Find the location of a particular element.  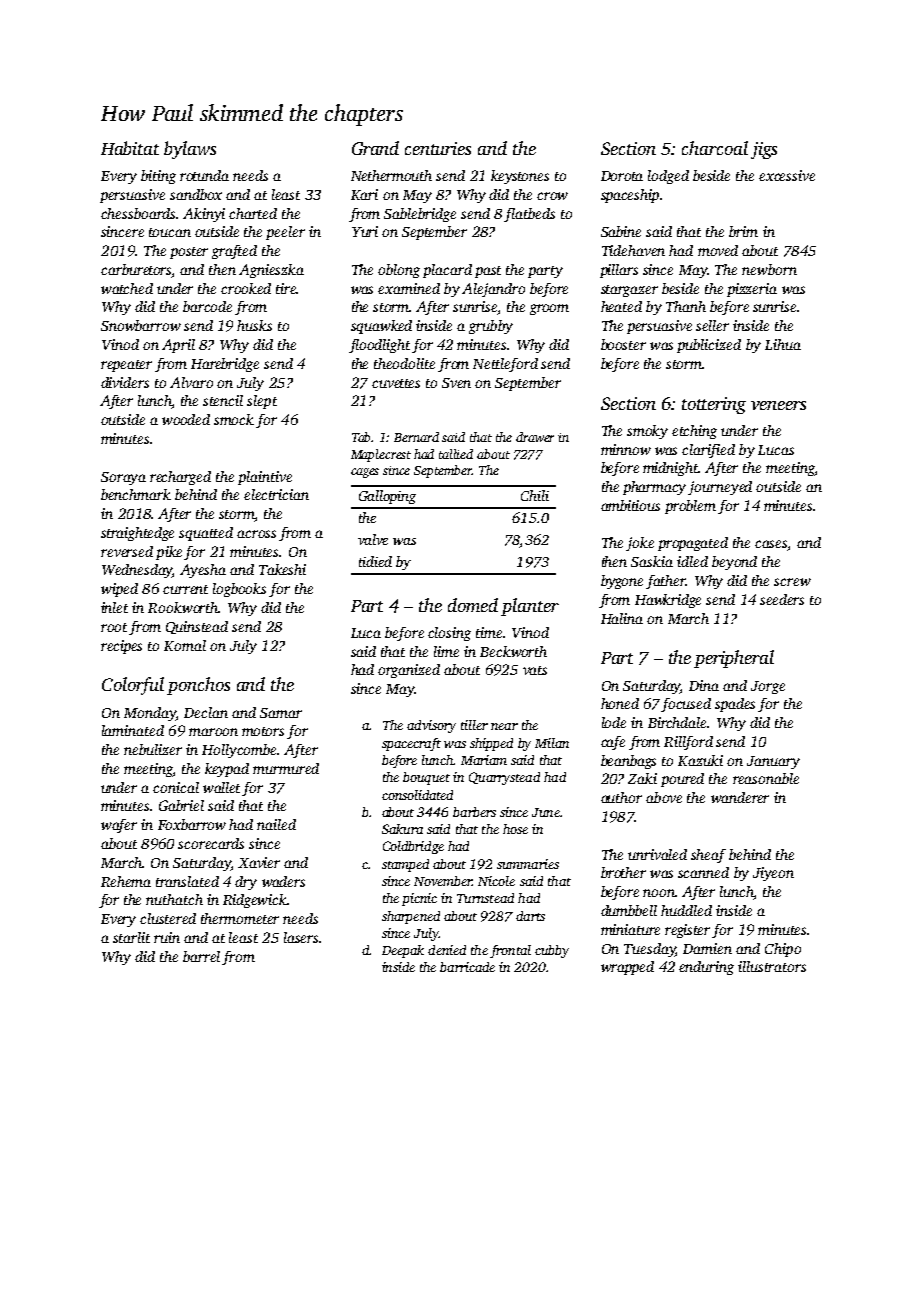

Chili is located at coordinates (535, 495).
